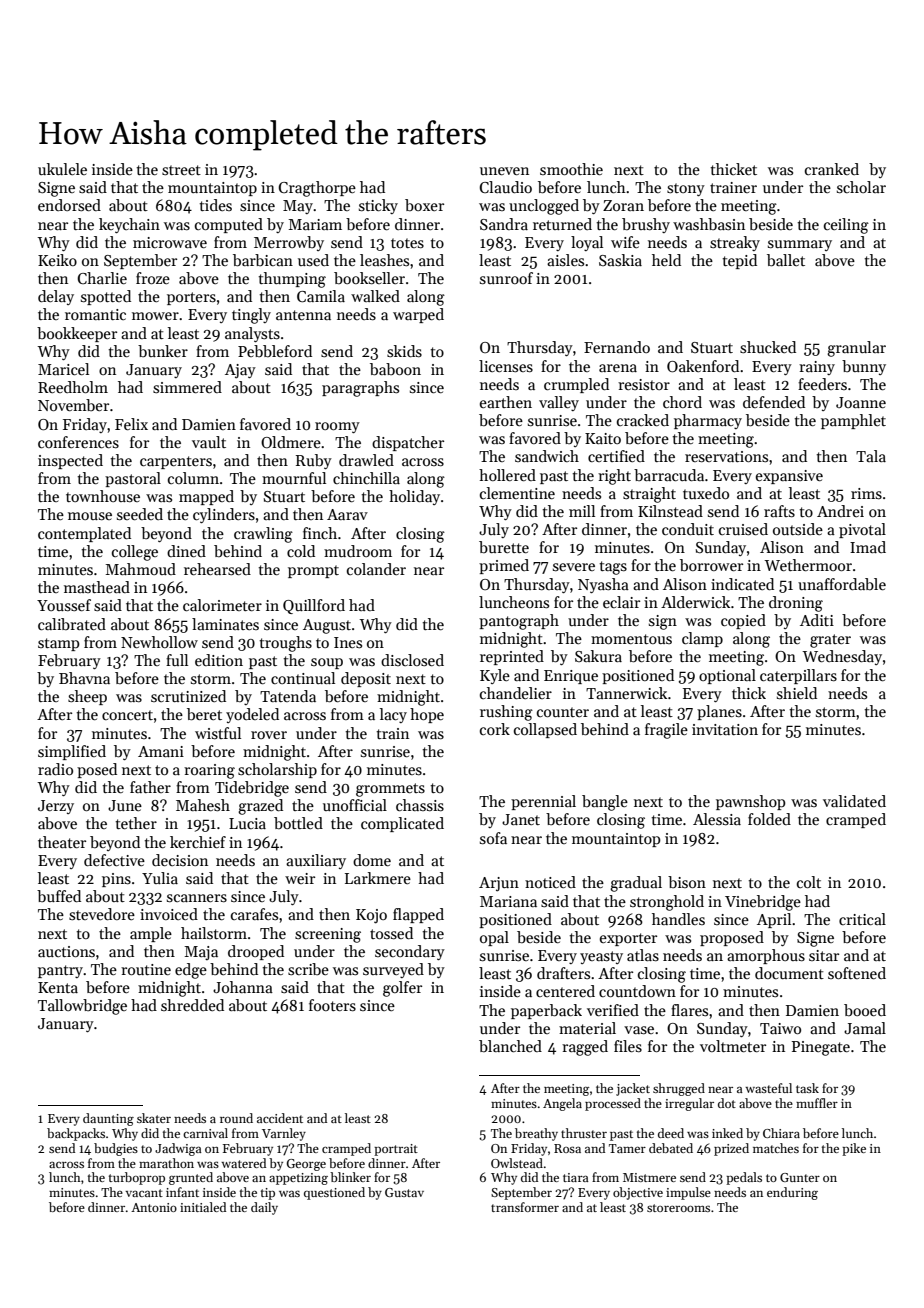  I want to click on ukulele, so click(62, 169).
